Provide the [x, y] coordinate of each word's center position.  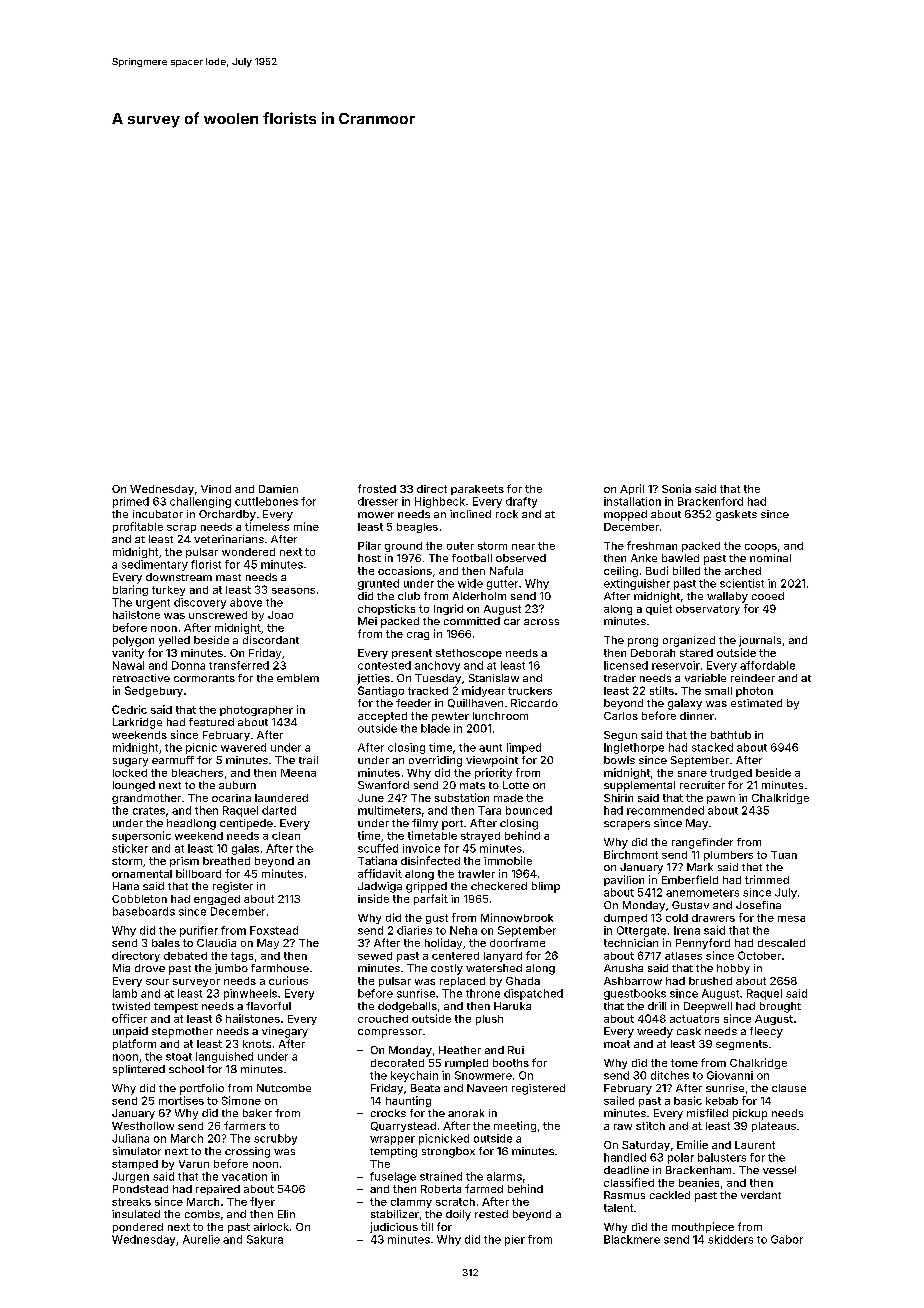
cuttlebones [266, 501]
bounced [529, 810]
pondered [138, 1228]
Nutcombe [284, 1088]
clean [286, 836]
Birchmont [631, 854]
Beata [425, 1088]
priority [493, 773]
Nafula [506, 570]
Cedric [129, 709]
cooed [768, 596]
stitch [650, 1126]
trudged [731, 774]
